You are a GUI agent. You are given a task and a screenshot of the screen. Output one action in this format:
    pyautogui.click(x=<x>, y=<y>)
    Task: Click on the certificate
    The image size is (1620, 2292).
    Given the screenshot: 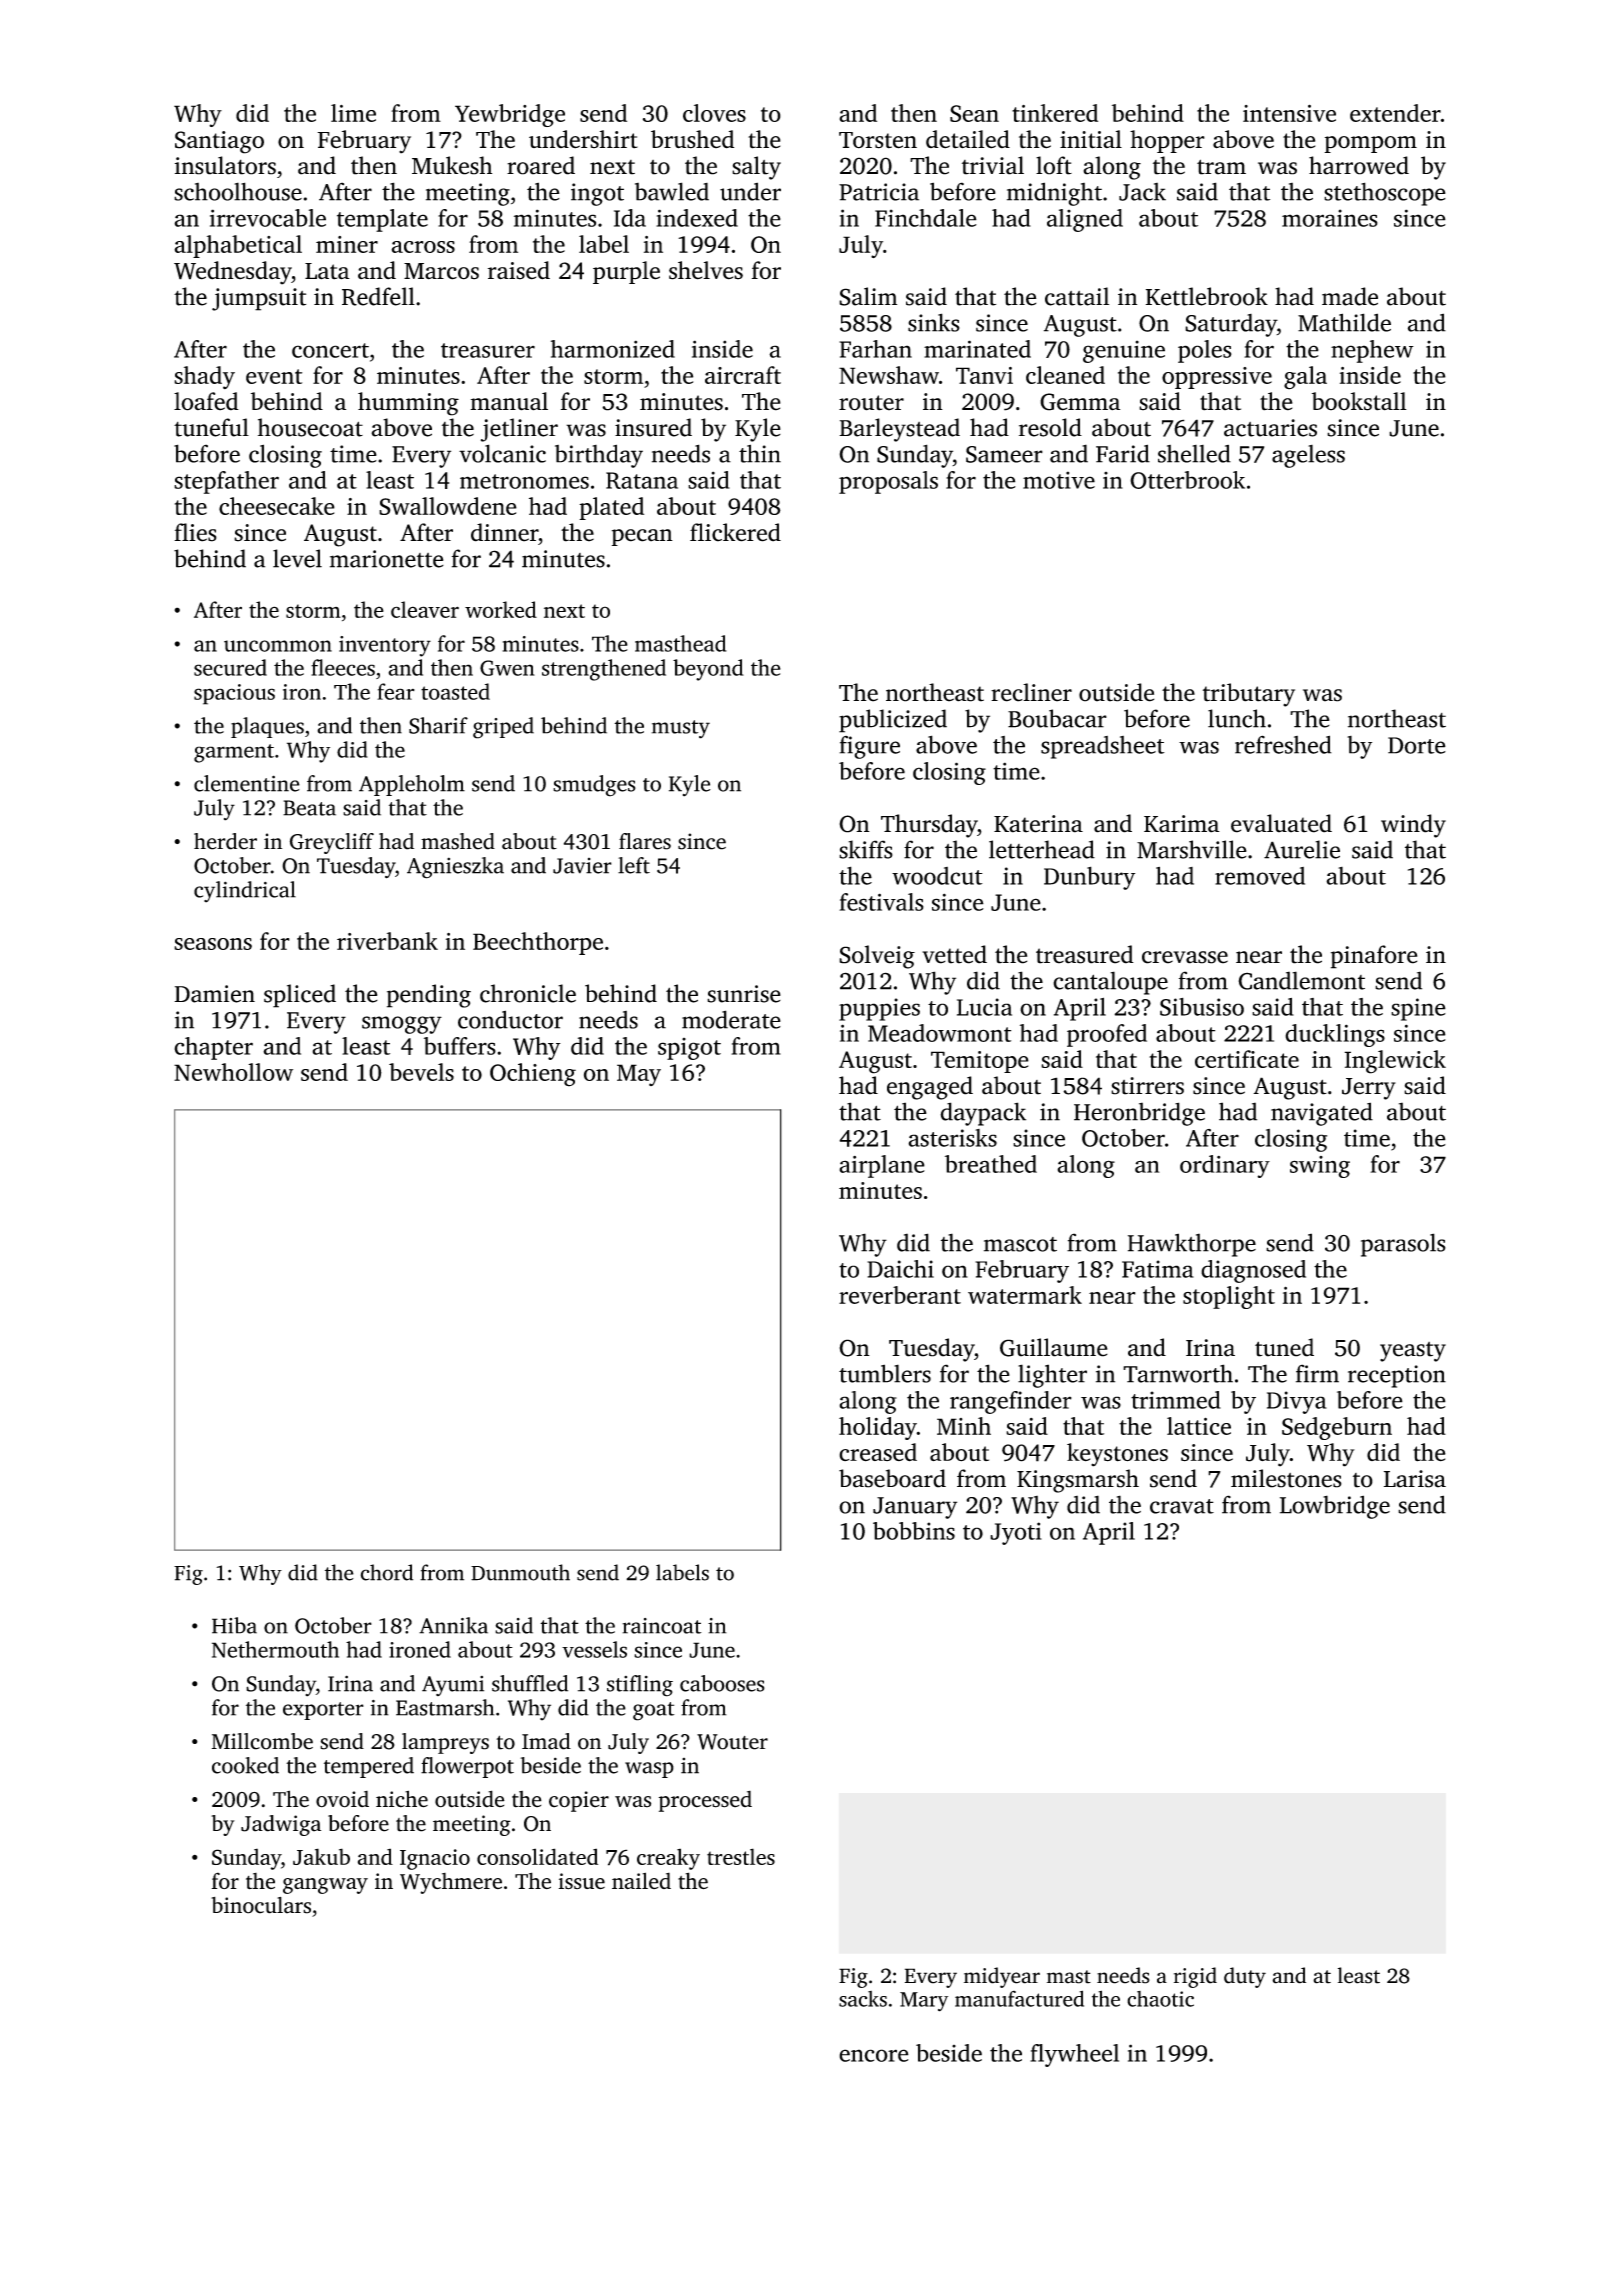 What is the action you would take?
    pyautogui.click(x=1247, y=1059)
